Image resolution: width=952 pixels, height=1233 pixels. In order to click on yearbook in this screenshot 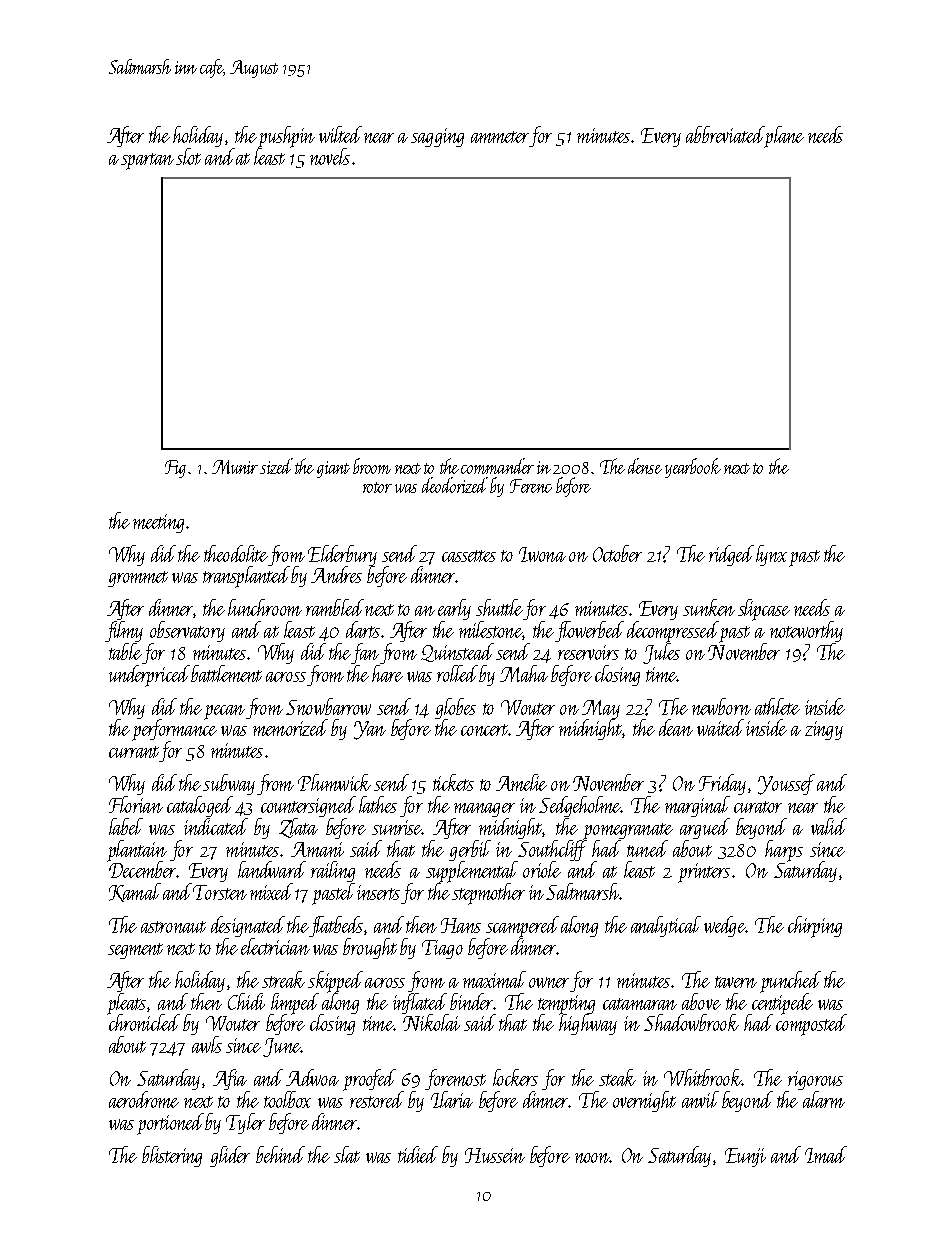, I will do `click(693, 468)`.
